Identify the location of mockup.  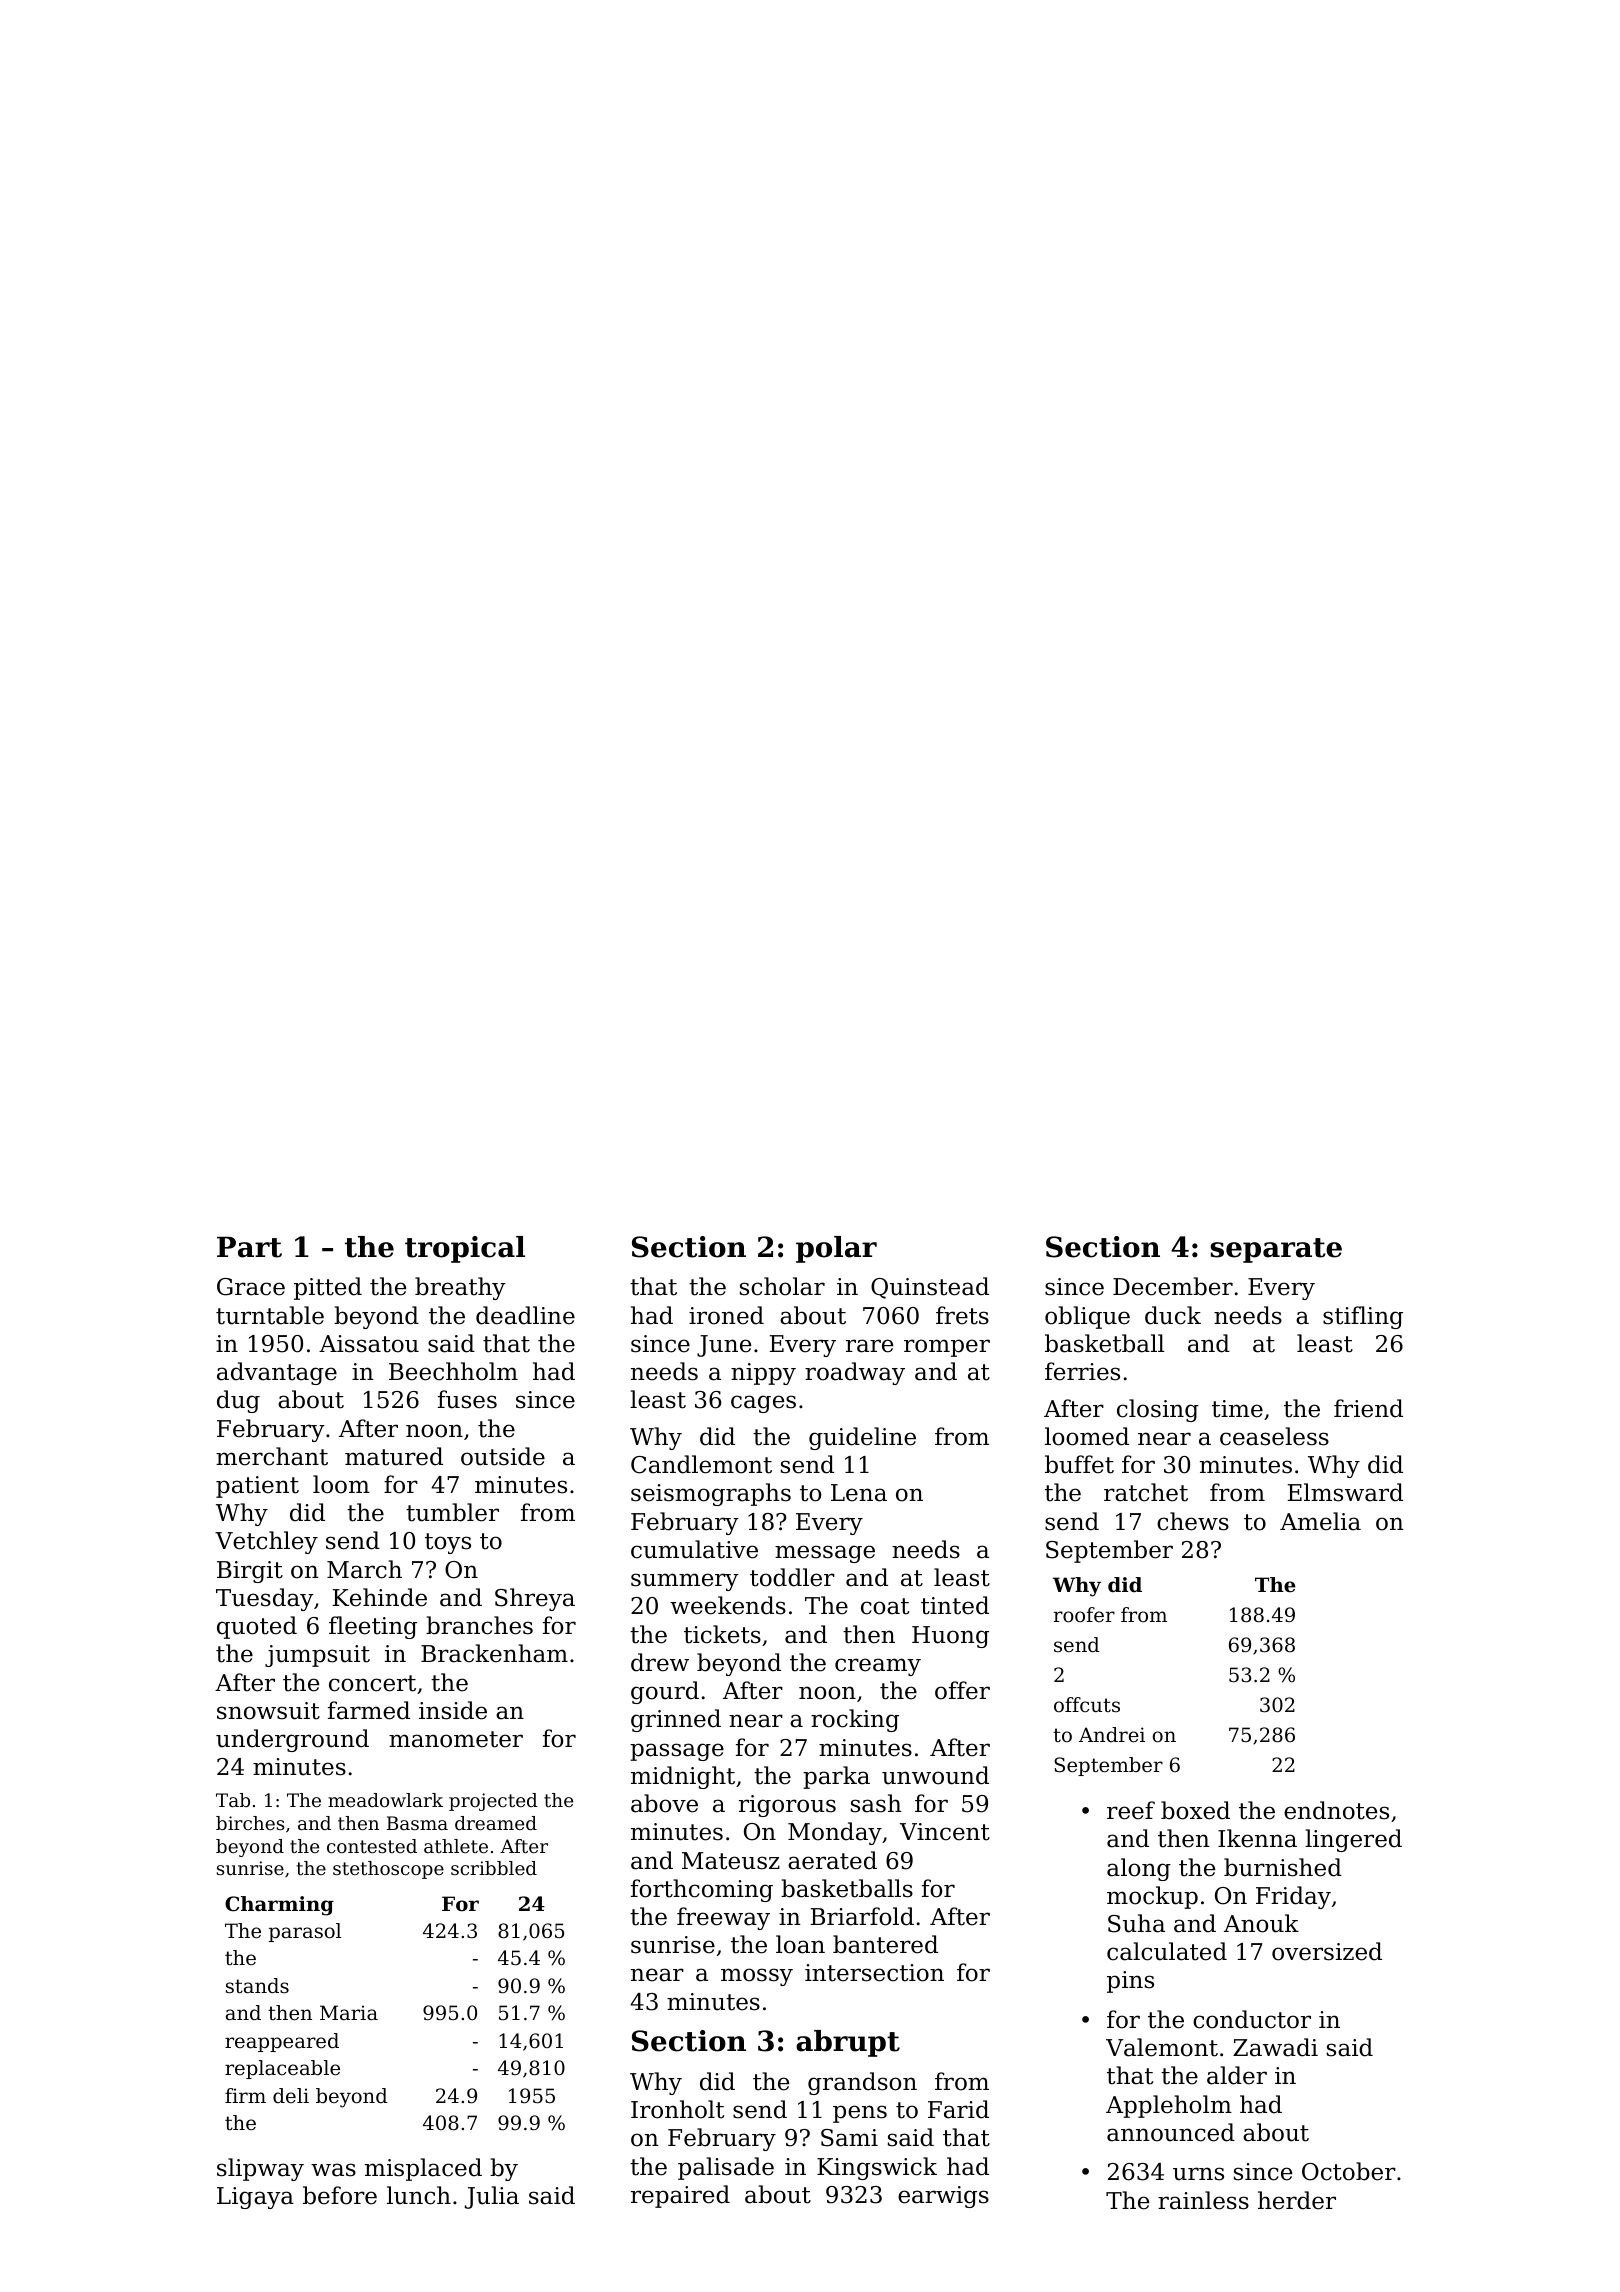
(1152, 1897).
